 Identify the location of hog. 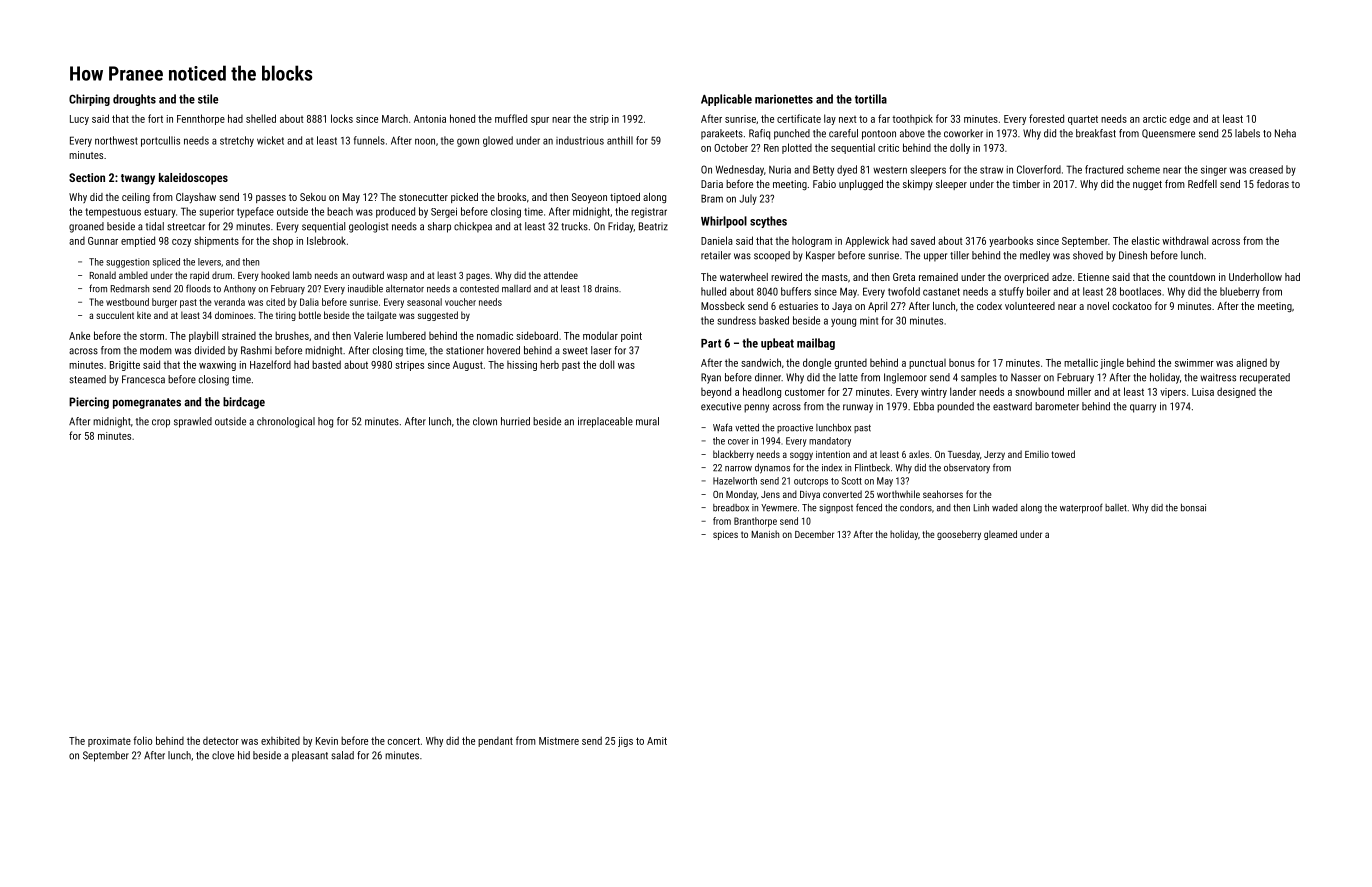
(325, 422).
